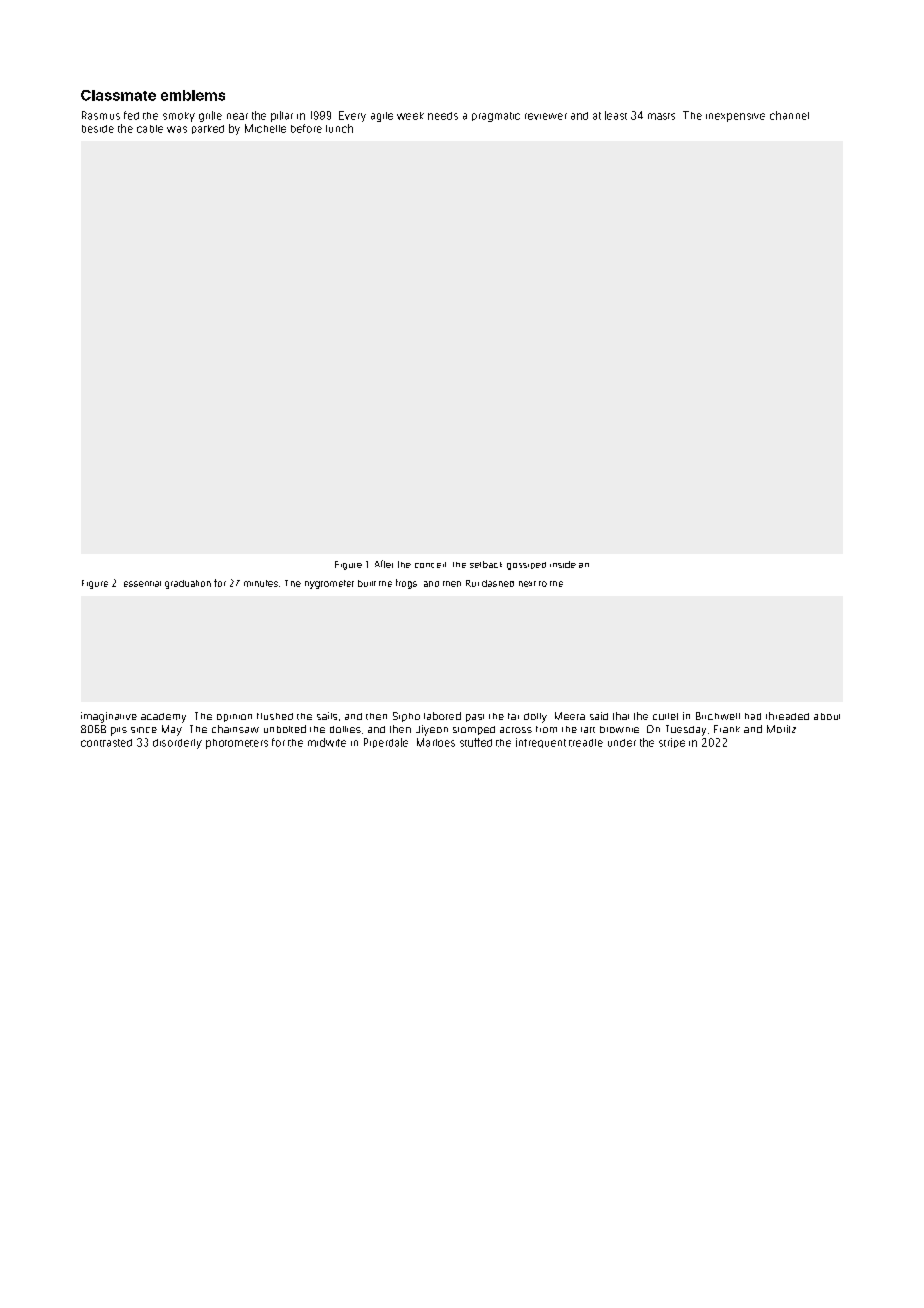 The height and width of the screenshot is (1308, 924). I want to click on beside, so click(98, 129).
